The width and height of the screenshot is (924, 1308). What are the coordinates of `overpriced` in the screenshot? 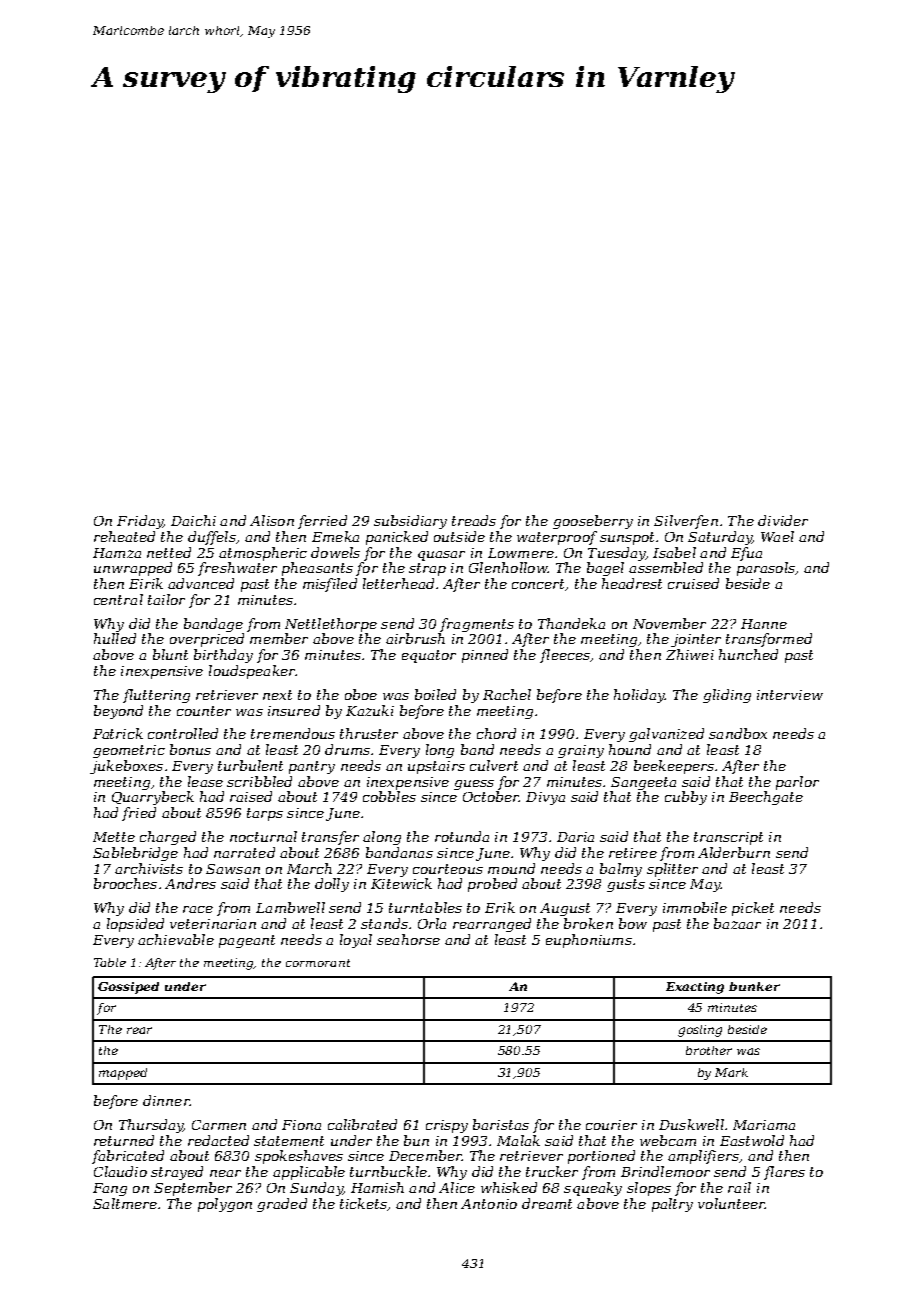 It's located at (207, 640).
